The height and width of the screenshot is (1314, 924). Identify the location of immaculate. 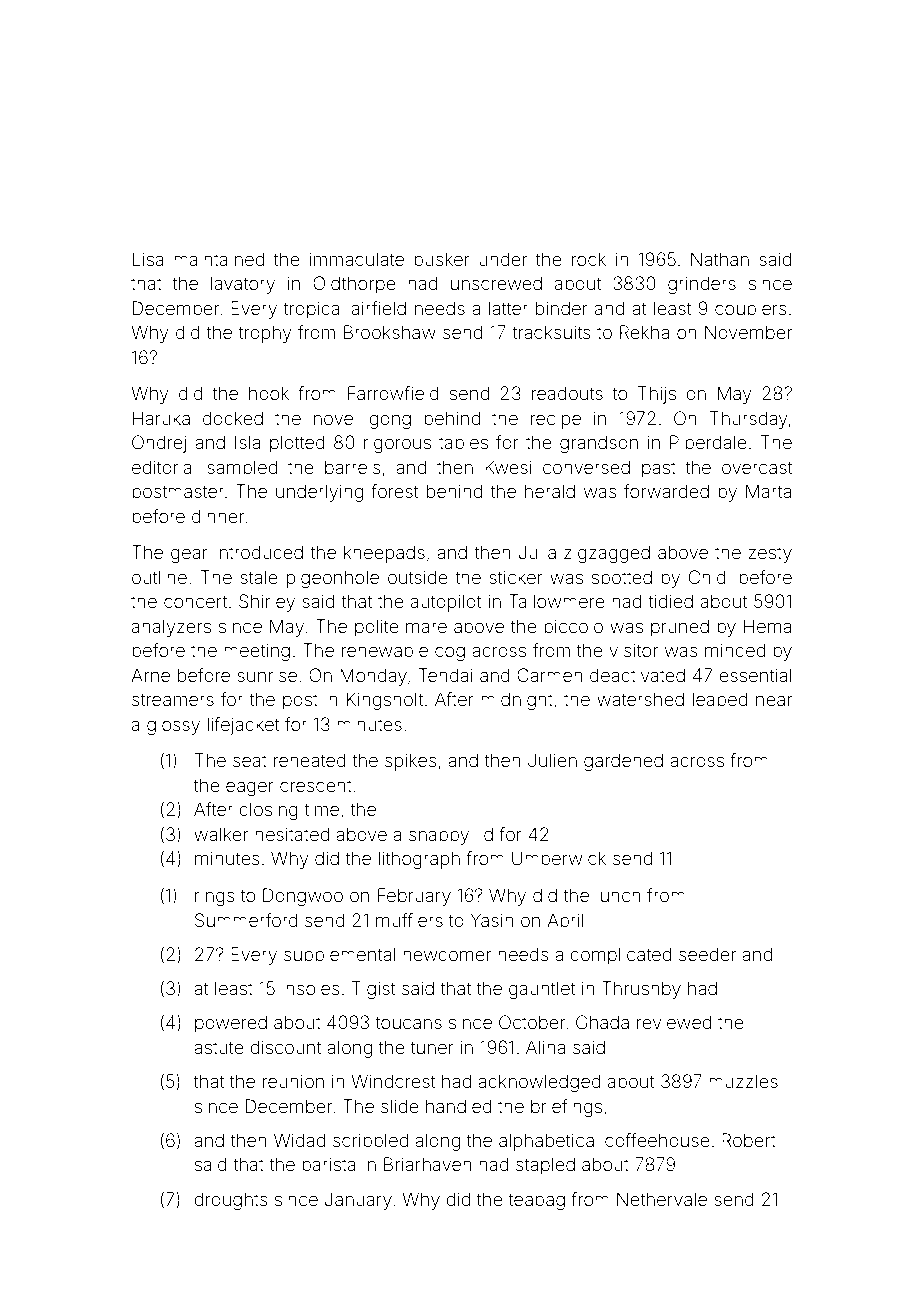
(357, 259).
